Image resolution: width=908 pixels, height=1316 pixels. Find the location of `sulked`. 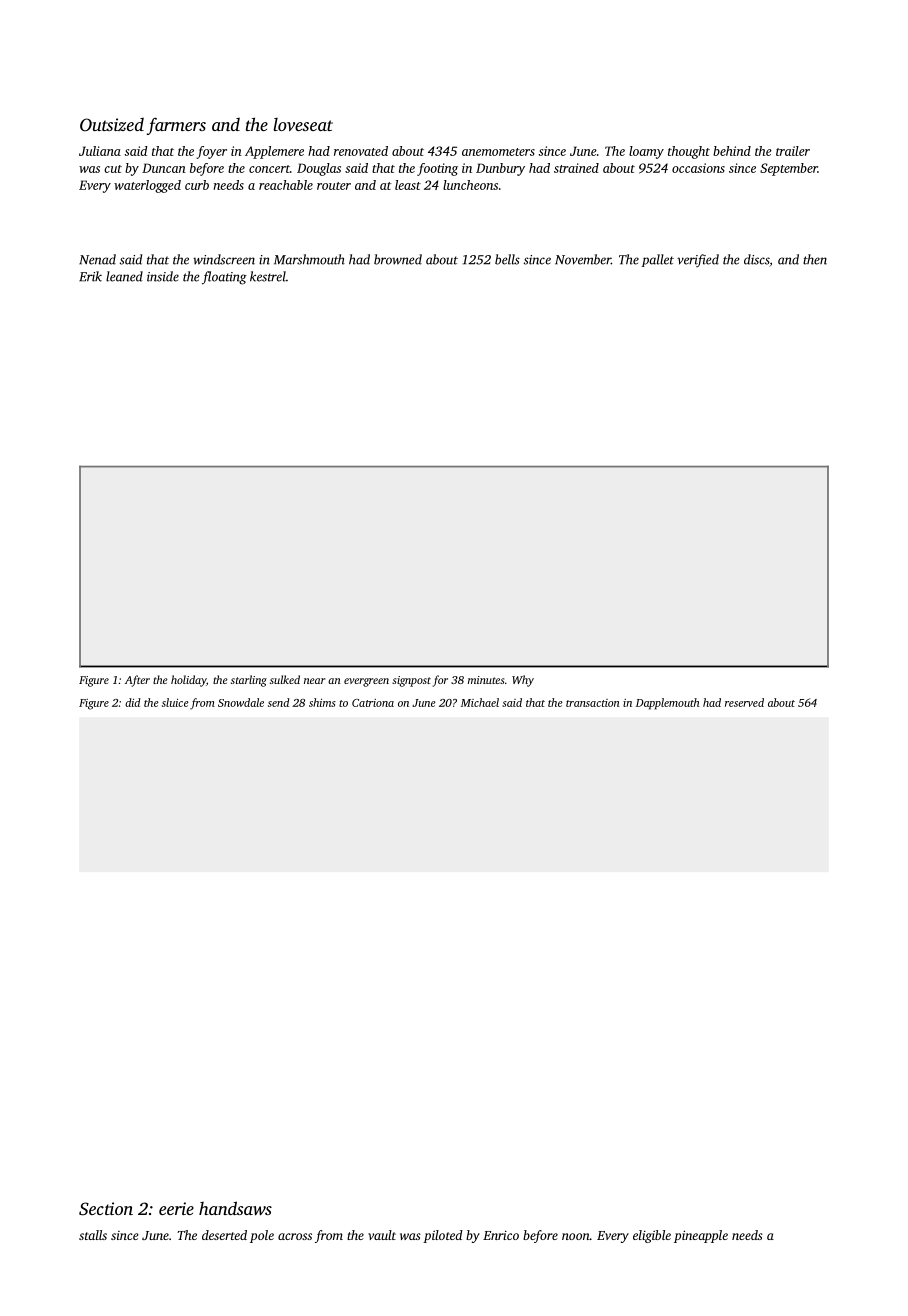

sulked is located at coordinates (285, 679).
